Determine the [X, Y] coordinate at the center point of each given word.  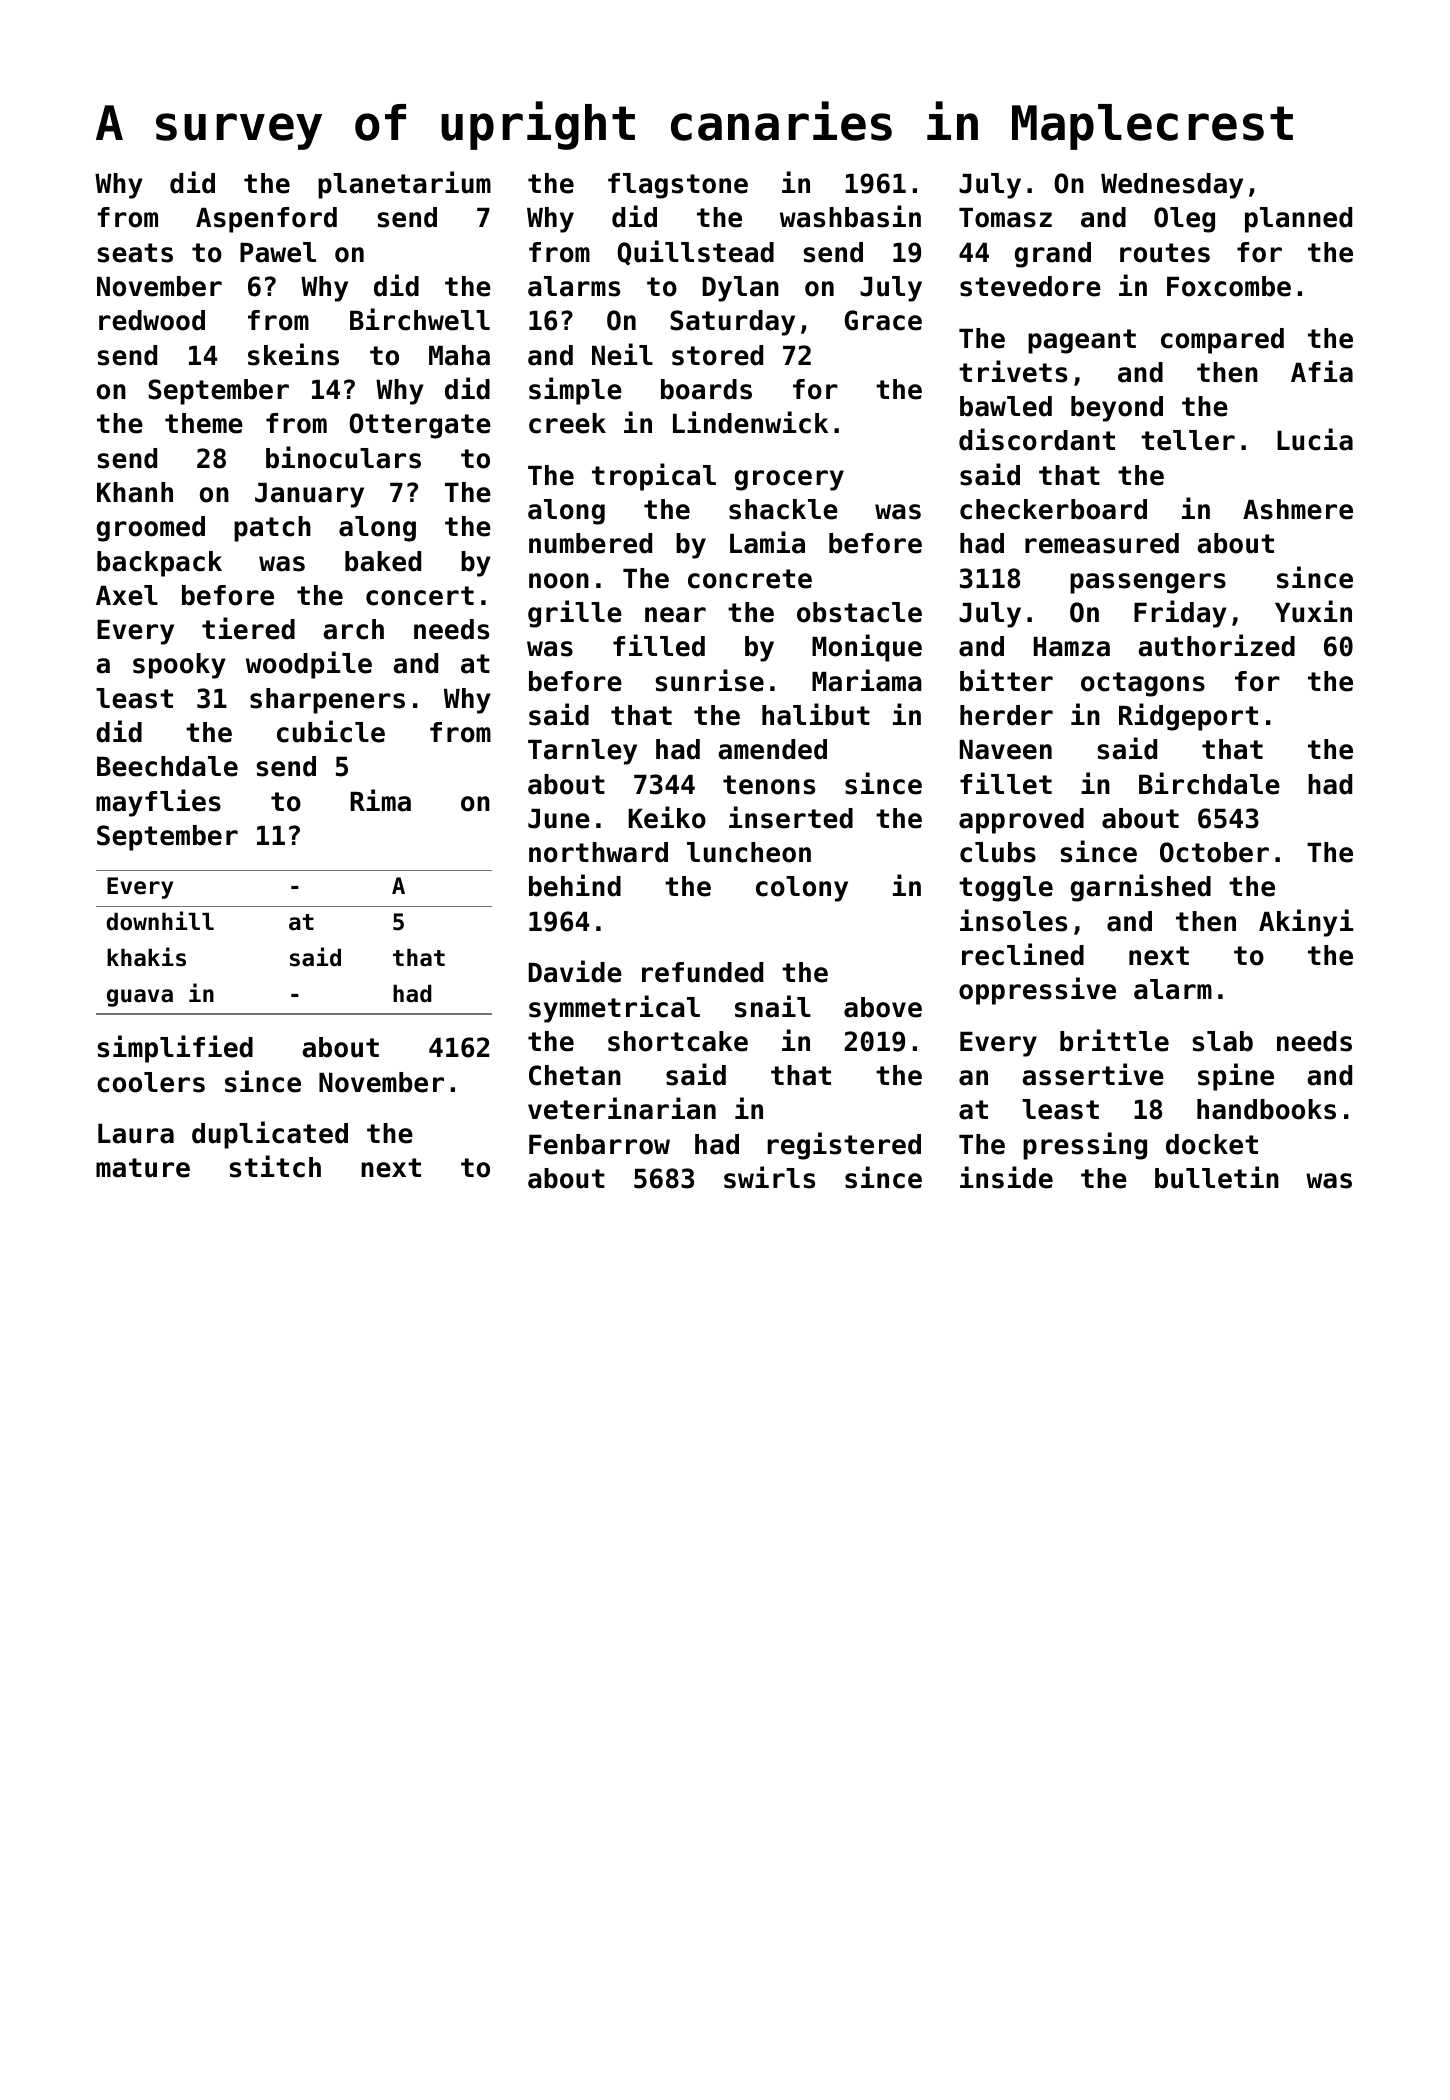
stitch [275, 1166]
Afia [1322, 371]
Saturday [732, 323]
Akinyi [1306, 923]
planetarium [404, 185]
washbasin [850, 216]
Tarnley [582, 752]
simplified [175, 1049]
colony [802, 889]
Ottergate [420, 426]
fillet [1006, 783]
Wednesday [1172, 186]
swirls [769, 1177]
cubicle [331, 731]
